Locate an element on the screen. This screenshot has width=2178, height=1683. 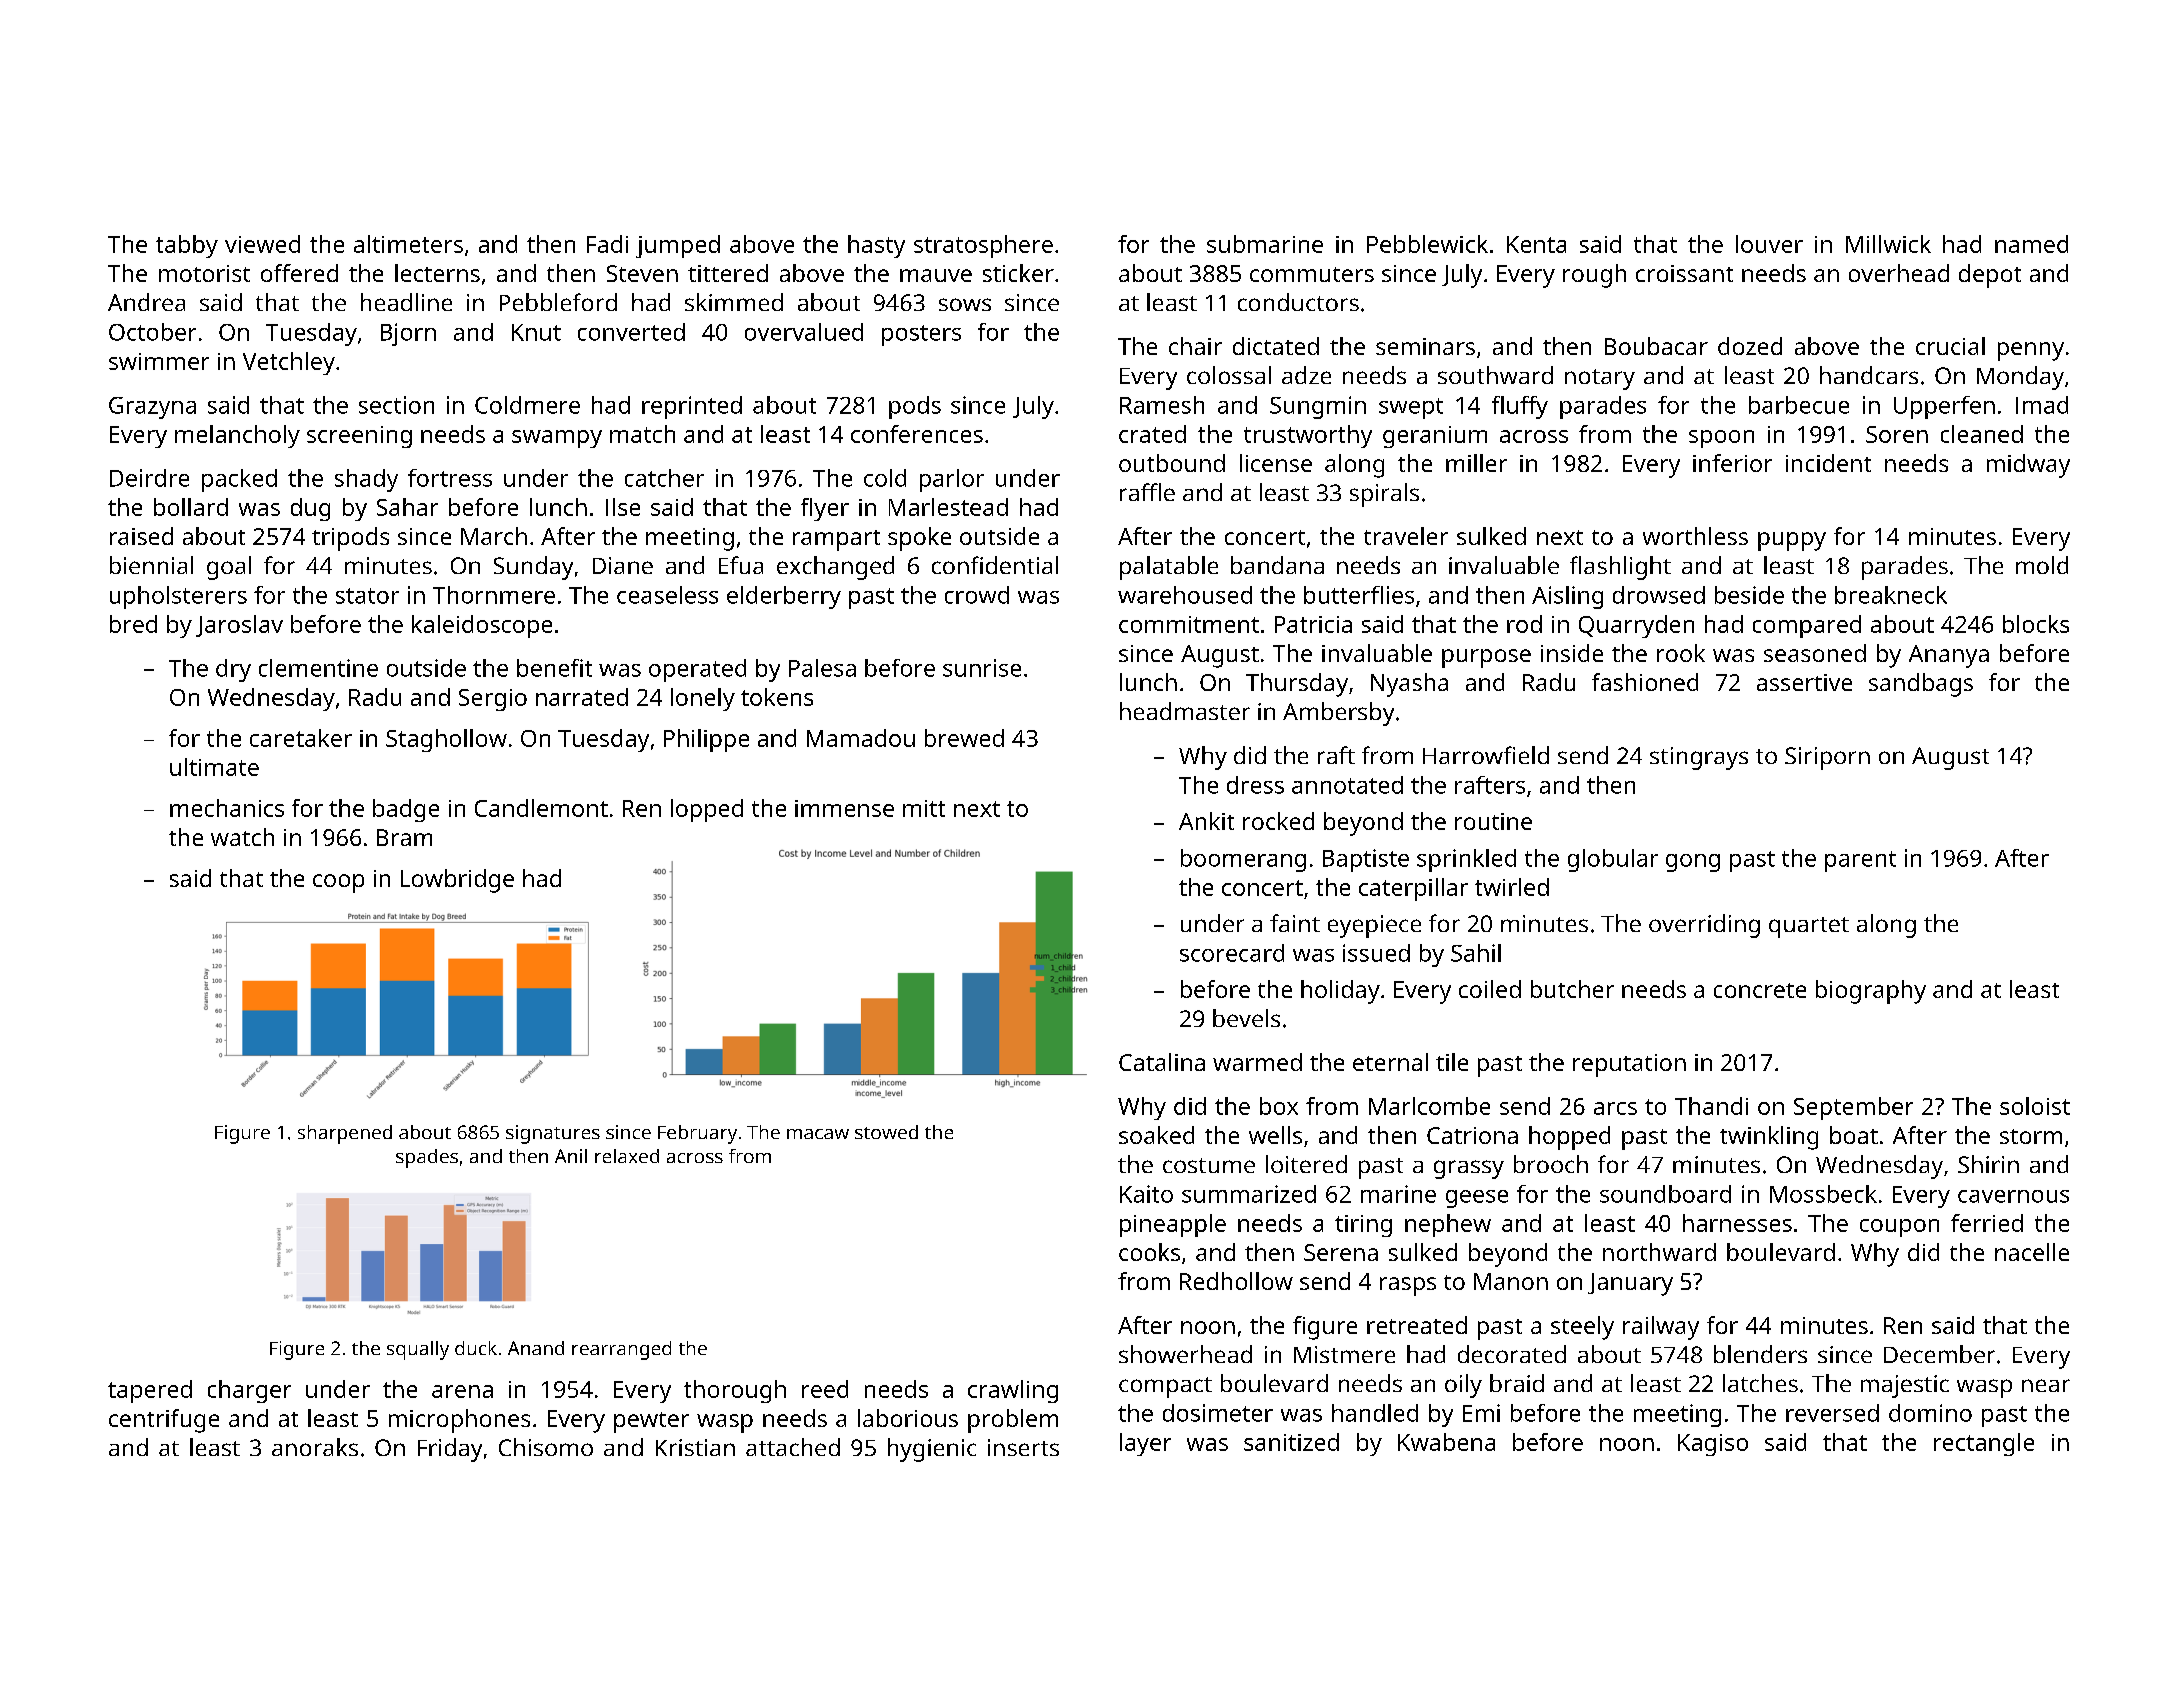
duck is located at coordinates (476, 1348).
